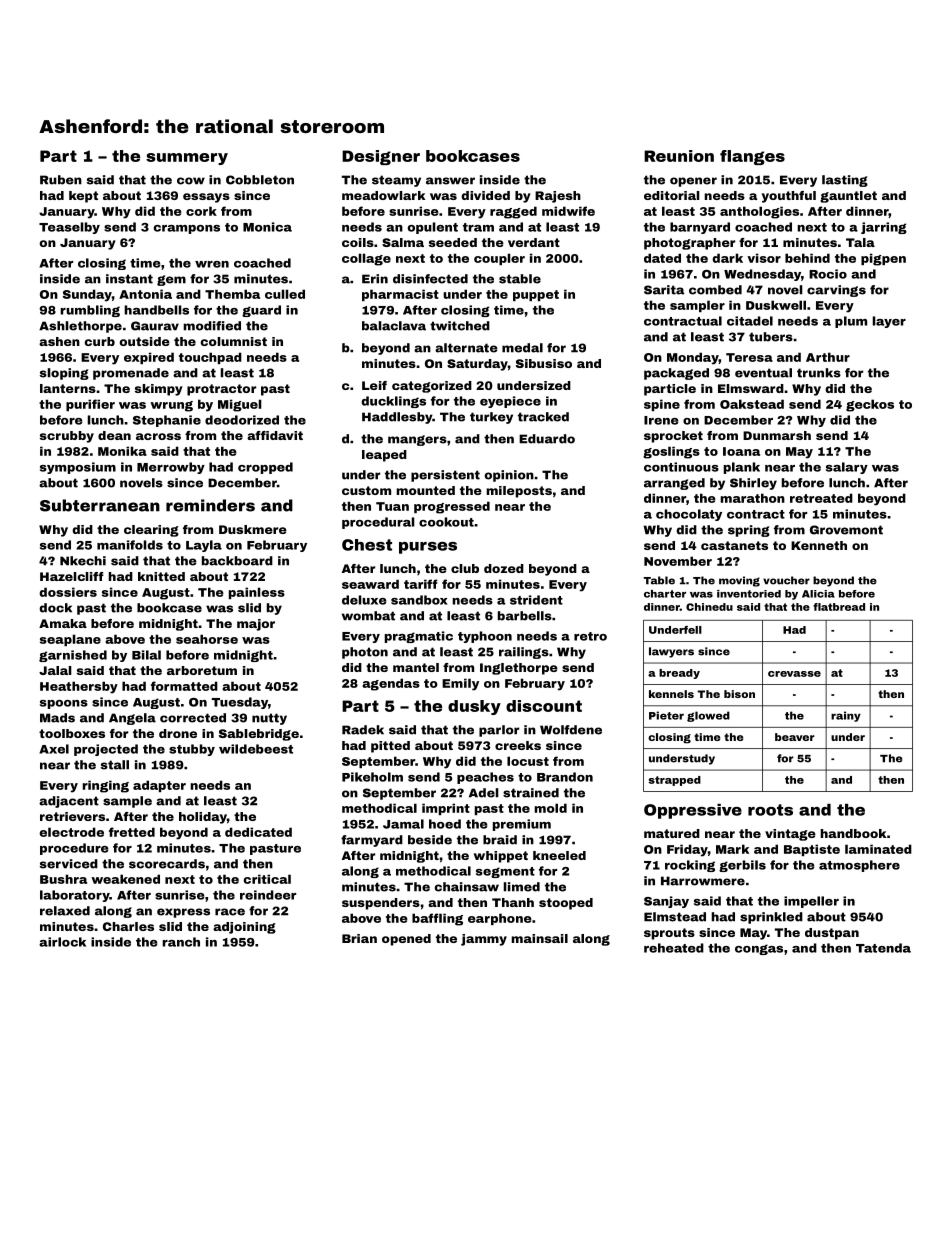 The height and width of the image is (1233, 952). What do you see at coordinates (883, 948) in the image?
I see `Tatenda` at bounding box center [883, 948].
